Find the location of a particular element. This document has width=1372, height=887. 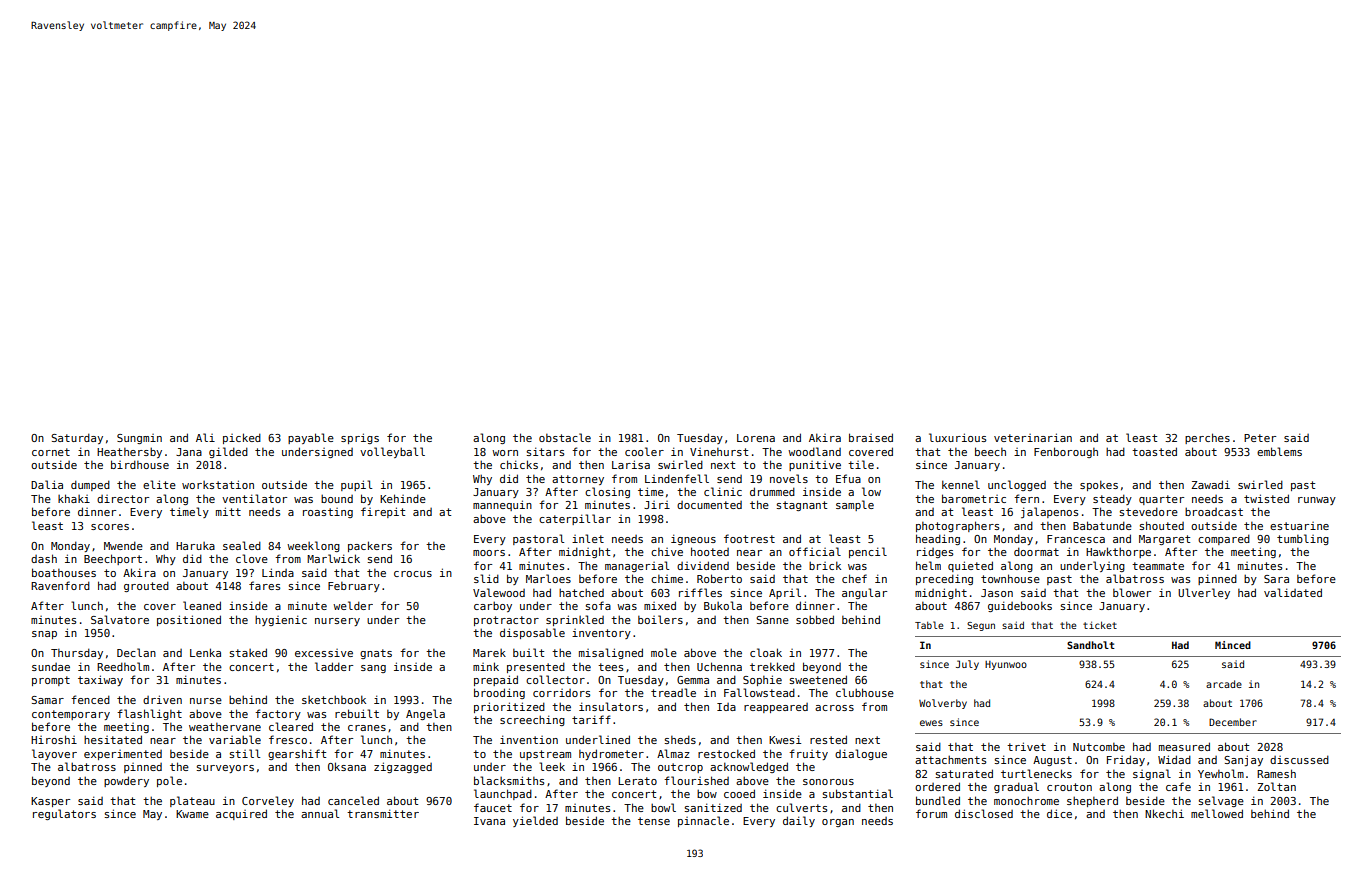

moors is located at coordinates (489, 553).
